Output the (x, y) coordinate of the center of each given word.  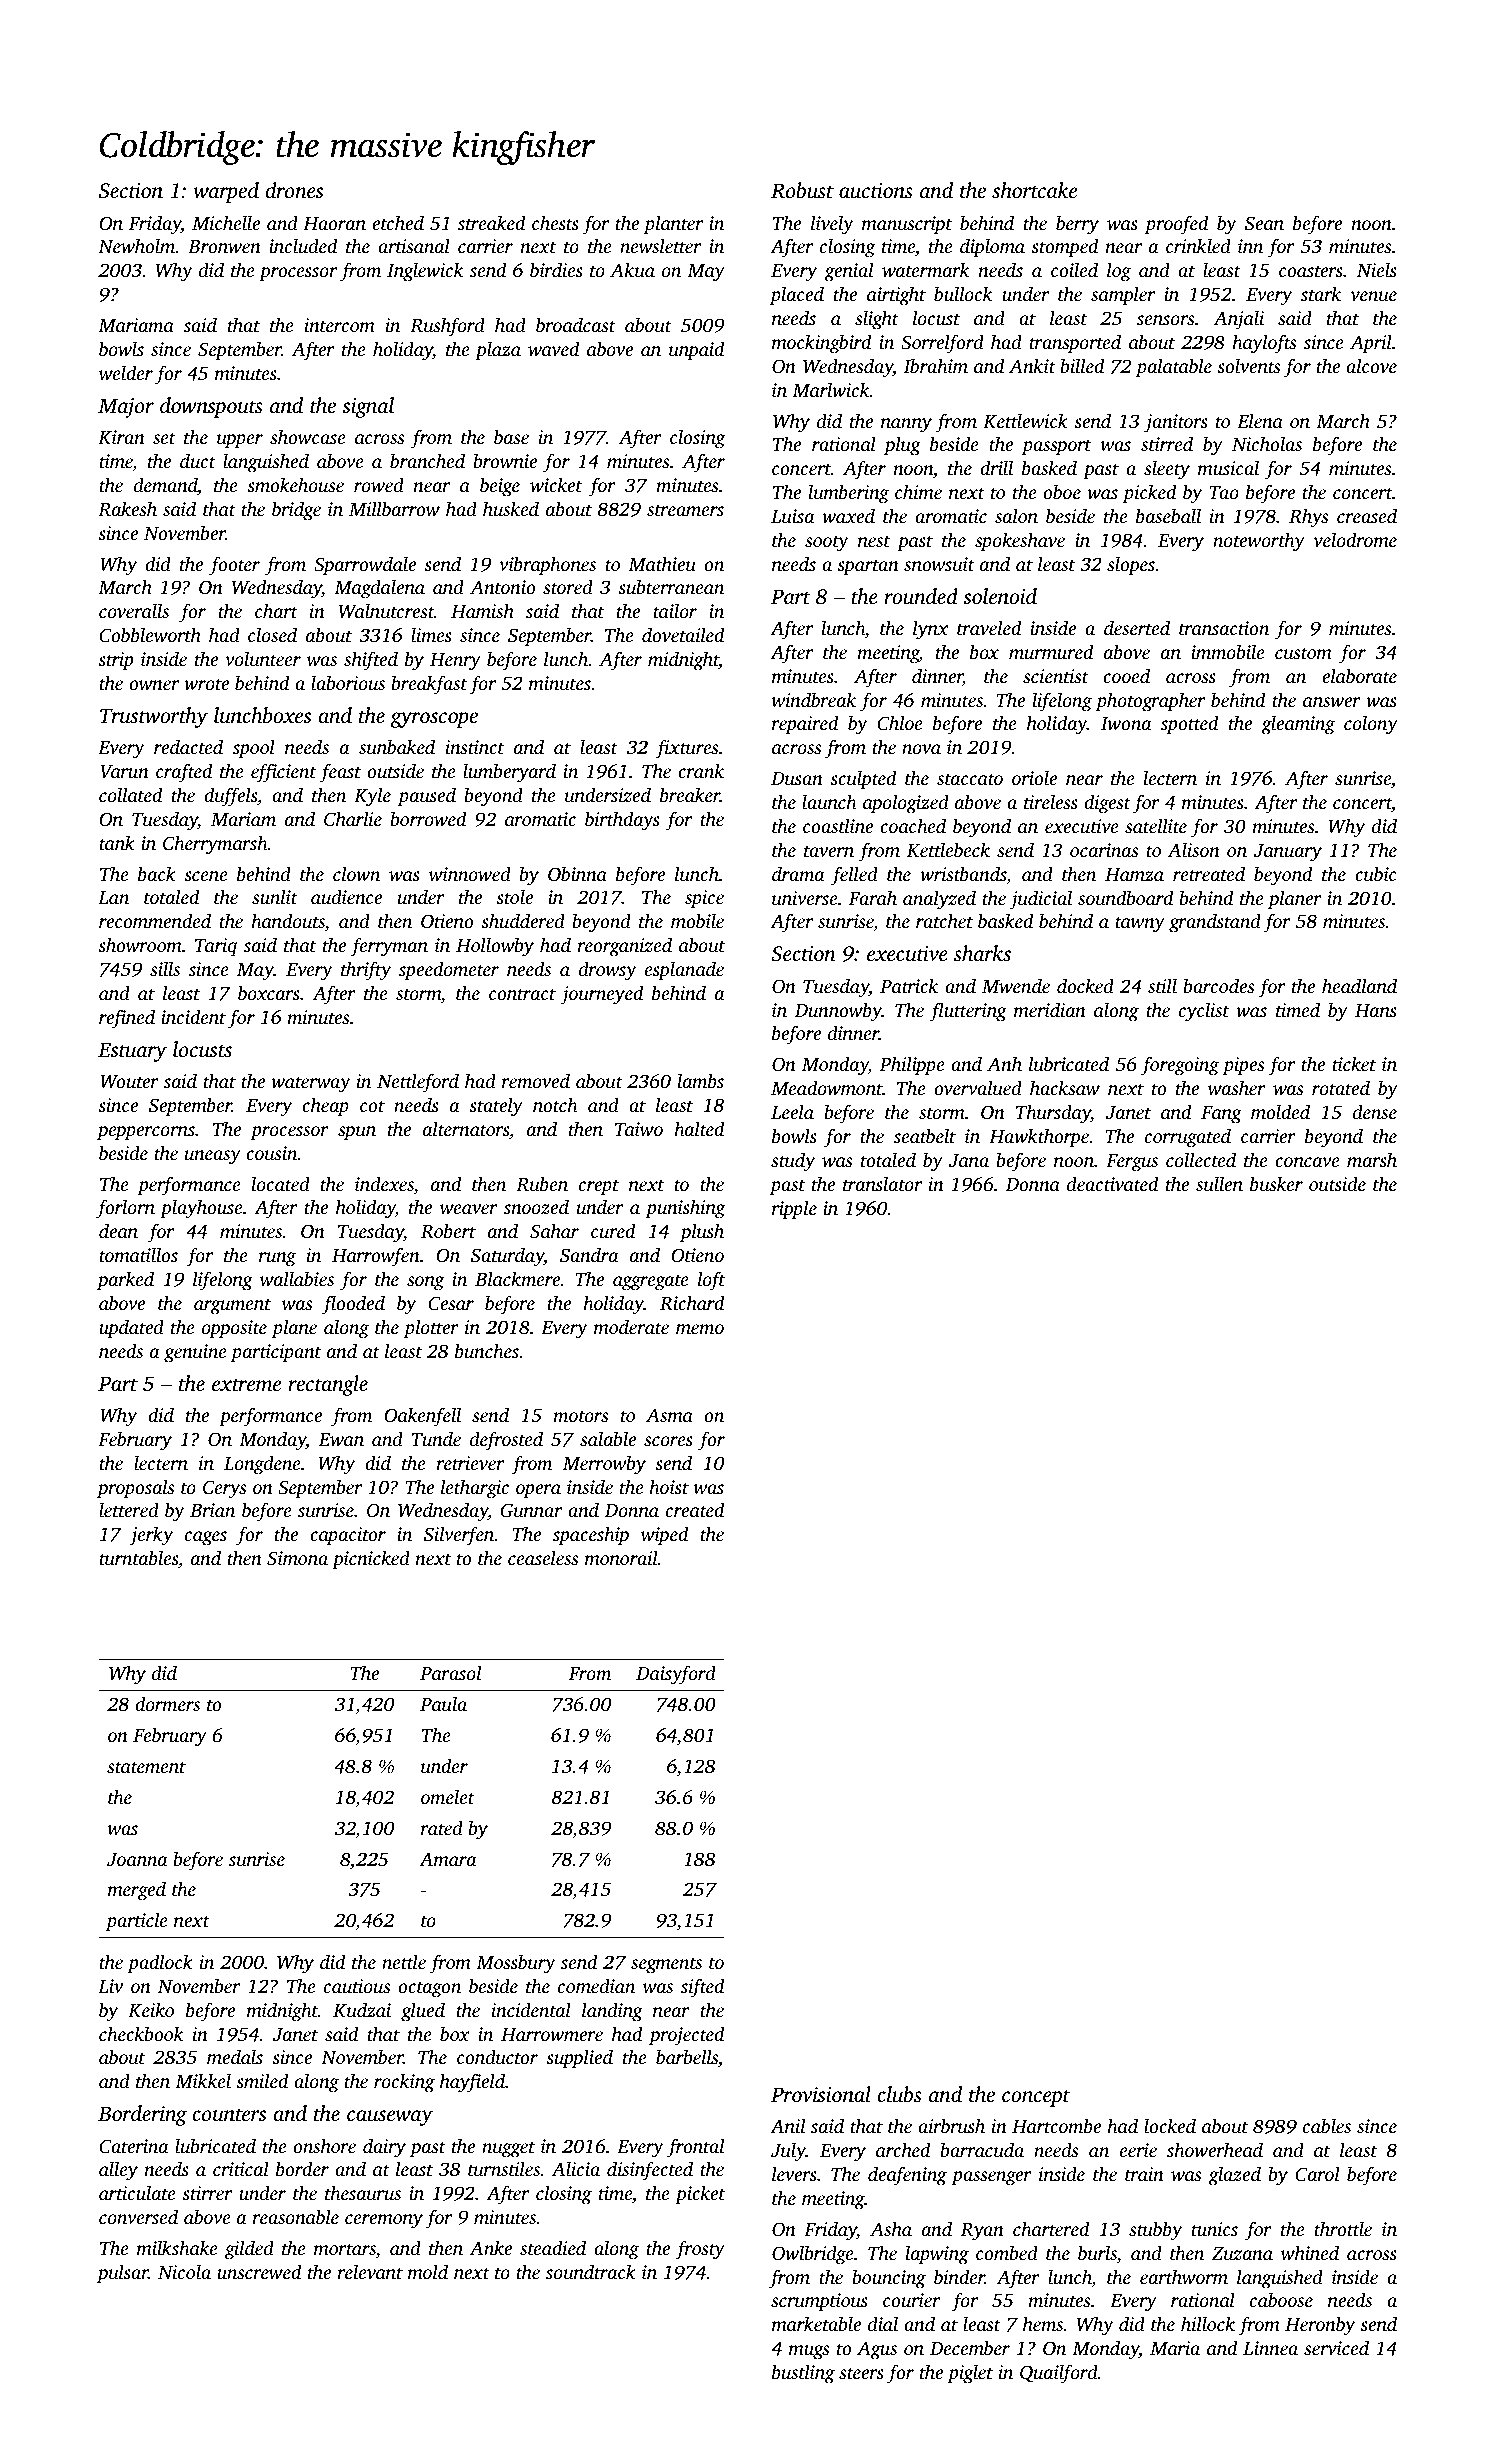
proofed (1176, 225)
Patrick (909, 985)
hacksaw (1065, 1088)
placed (797, 296)
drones (294, 190)
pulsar (122, 2274)
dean (118, 1230)
